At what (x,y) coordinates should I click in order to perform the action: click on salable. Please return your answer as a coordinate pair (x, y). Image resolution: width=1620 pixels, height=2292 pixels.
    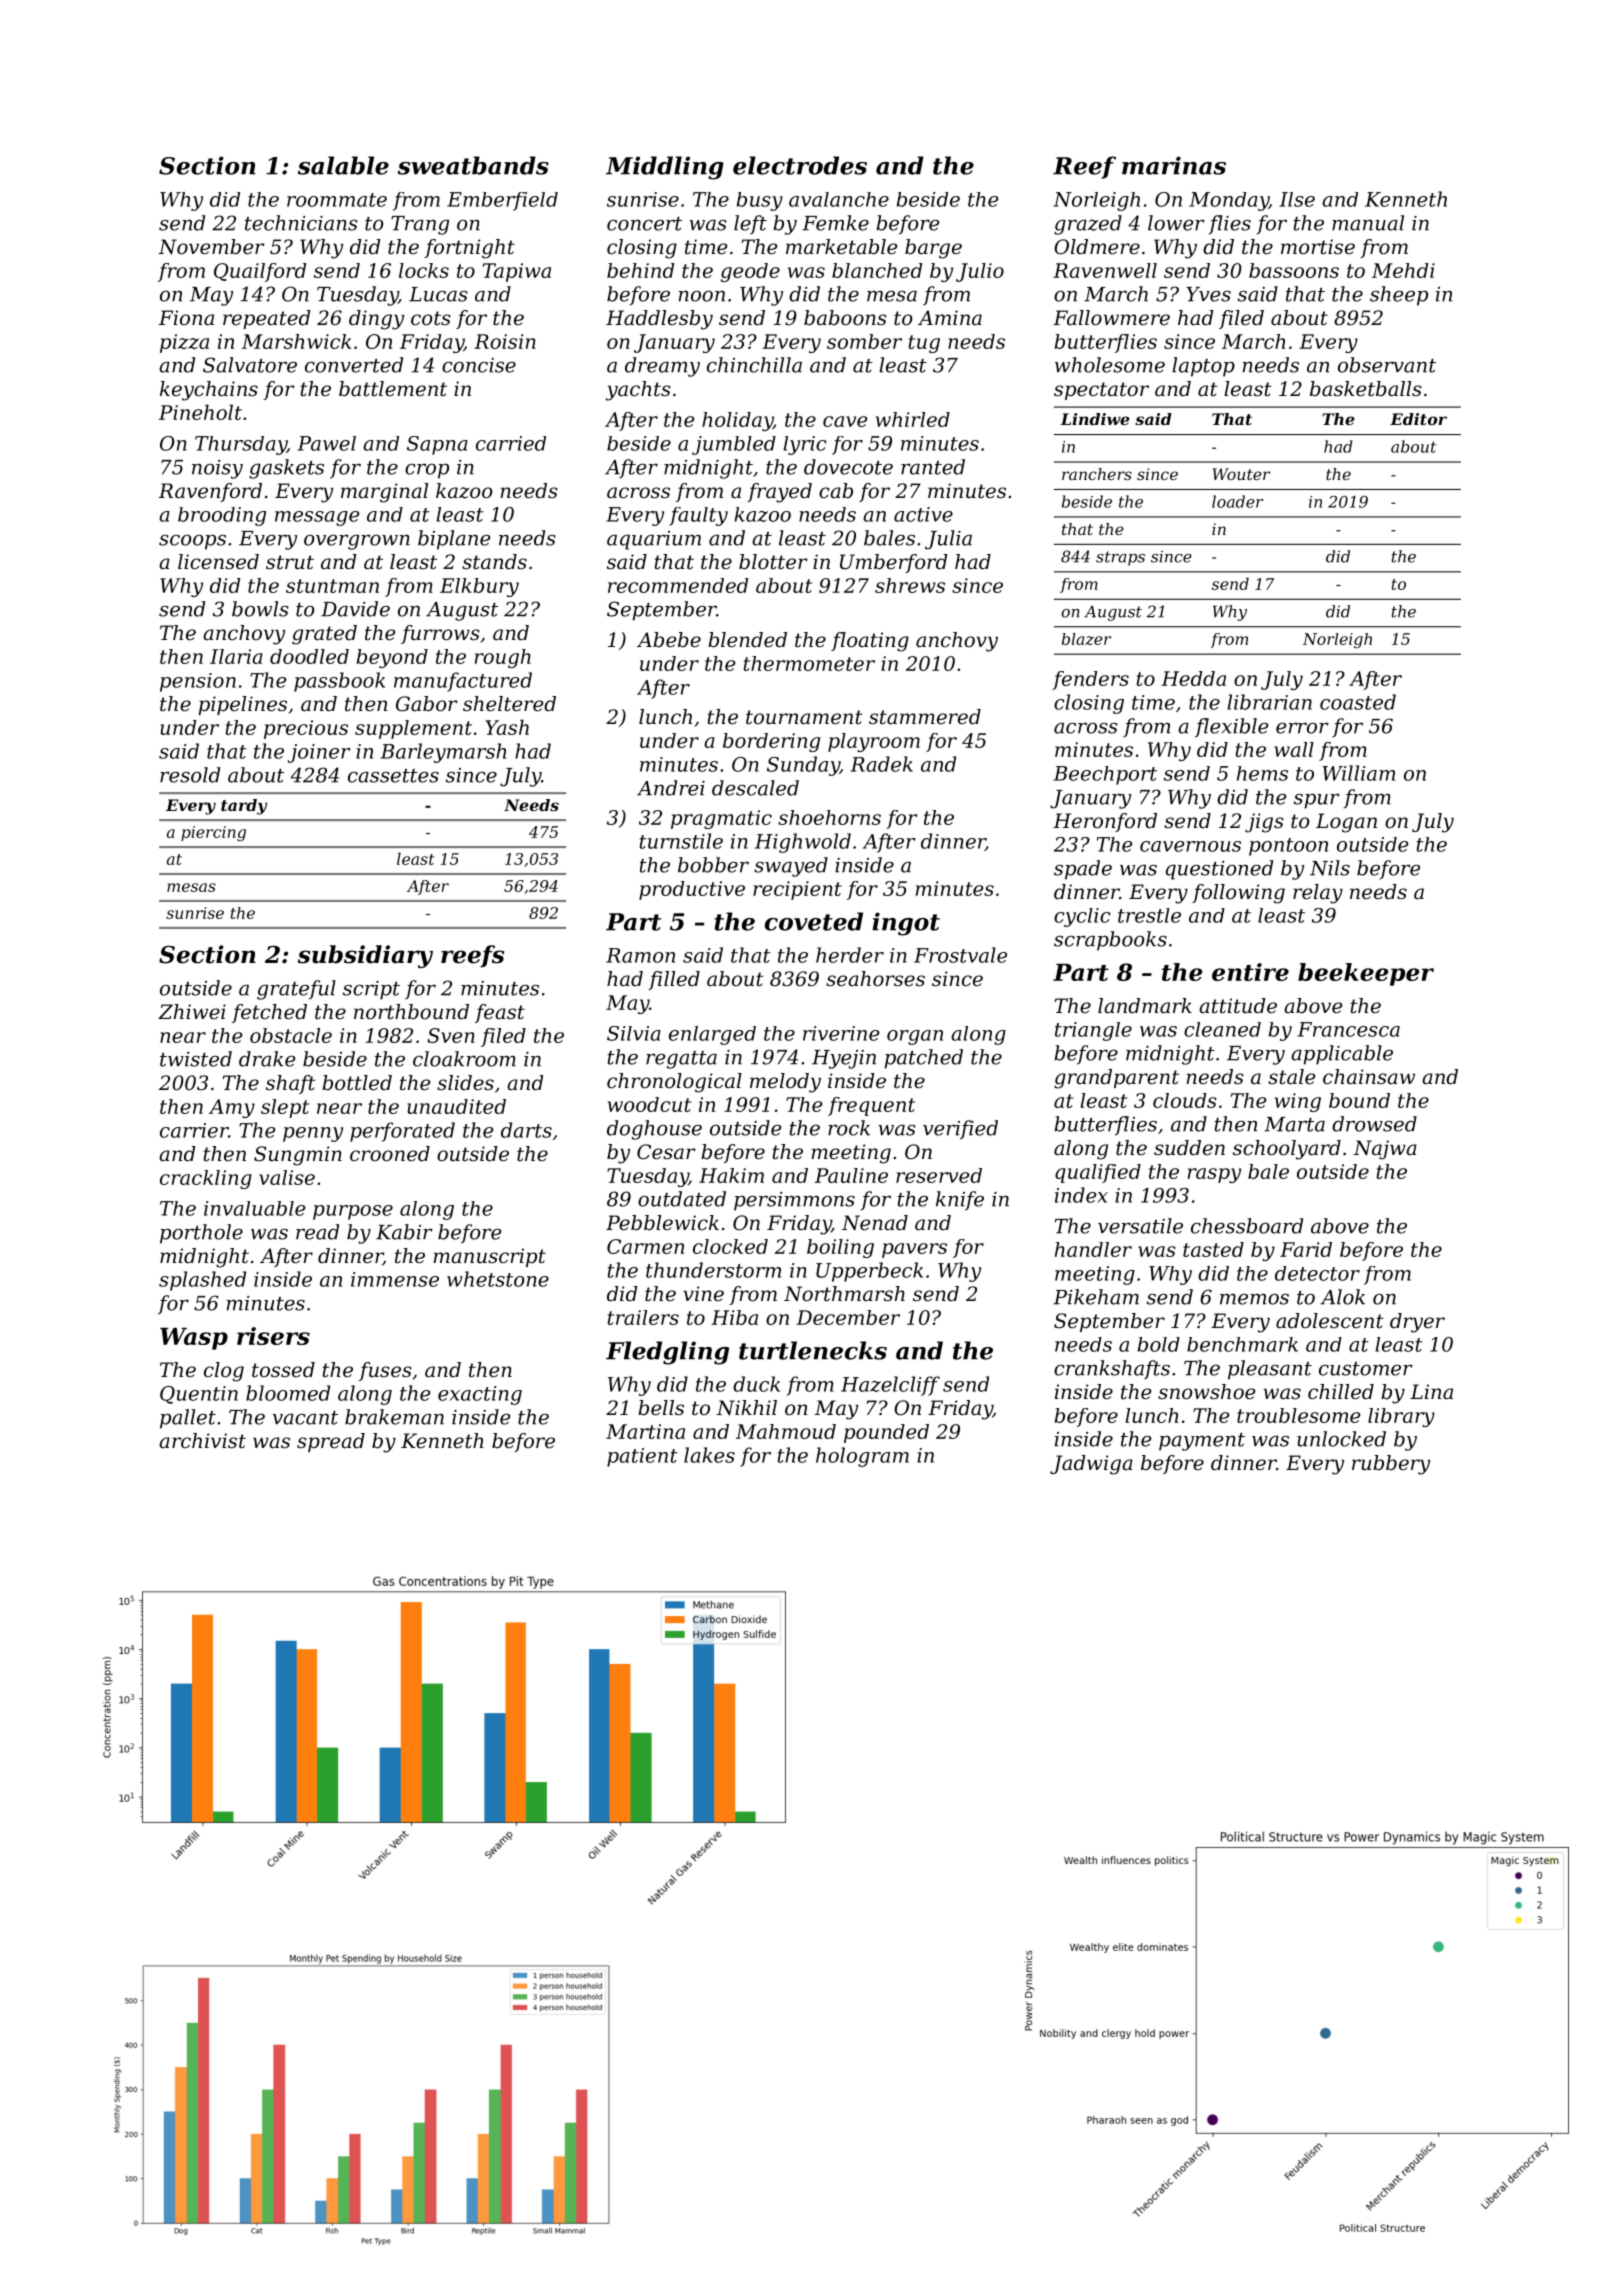
    Looking at the image, I should click on (343, 165).
